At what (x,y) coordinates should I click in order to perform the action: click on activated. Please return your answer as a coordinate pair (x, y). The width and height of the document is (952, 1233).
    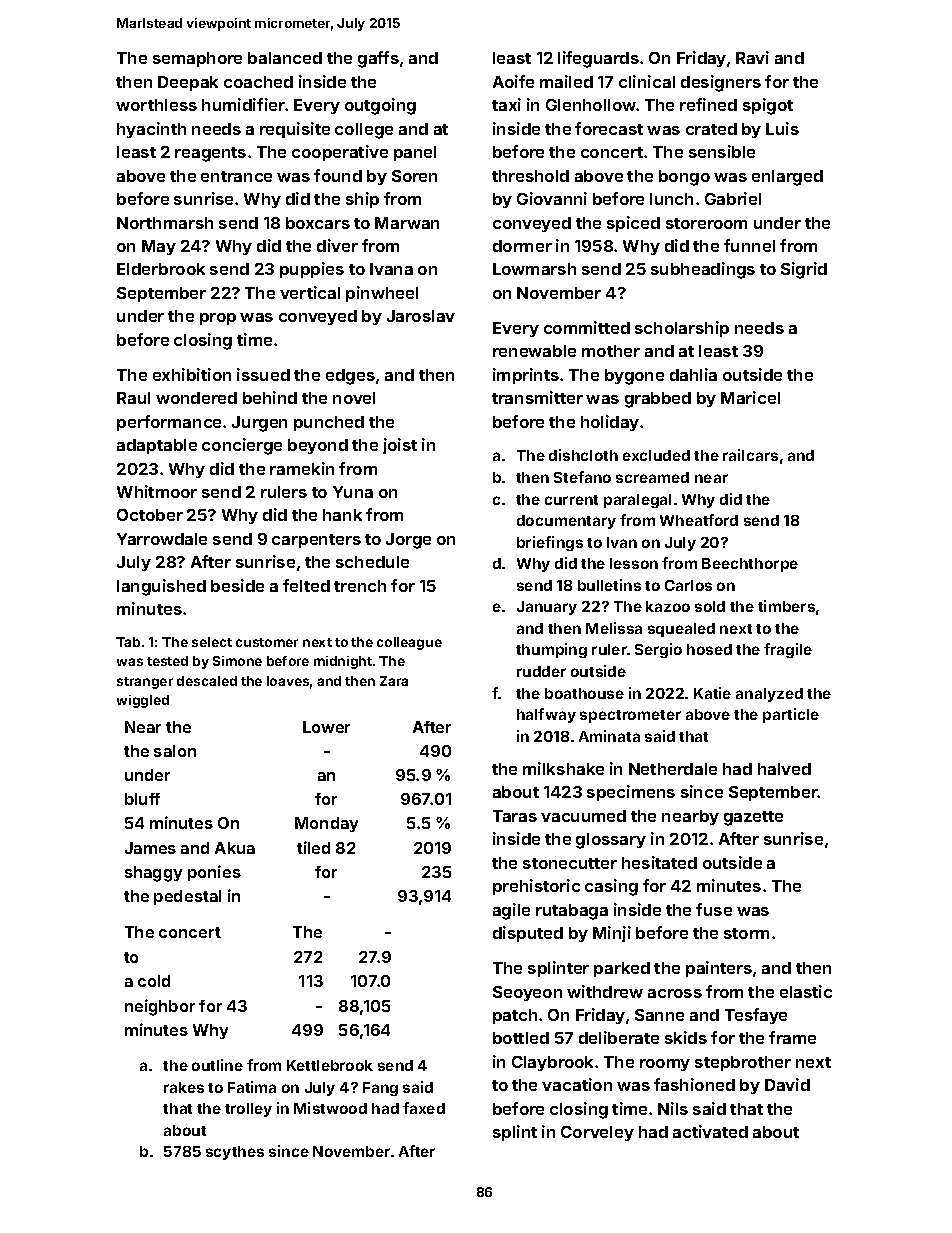
    Looking at the image, I should click on (710, 1131).
